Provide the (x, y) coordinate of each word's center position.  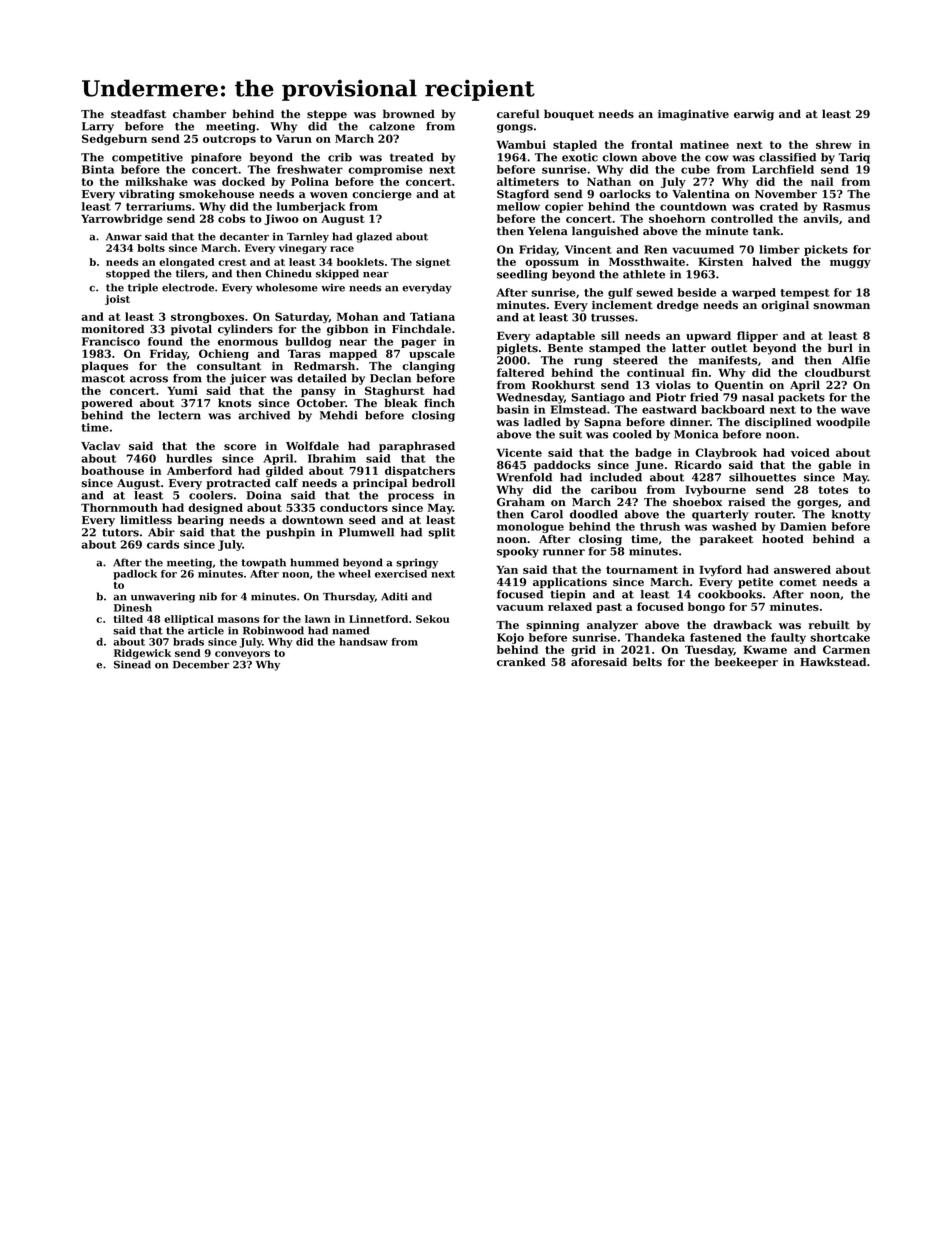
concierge (382, 195)
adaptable (565, 336)
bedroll (433, 482)
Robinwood (273, 630)
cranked (521, 661)
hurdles (189, 458)
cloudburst (838, 372)
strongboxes (207, 318)
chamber (199, 113)
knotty (851, 515)
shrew (834, 144)
